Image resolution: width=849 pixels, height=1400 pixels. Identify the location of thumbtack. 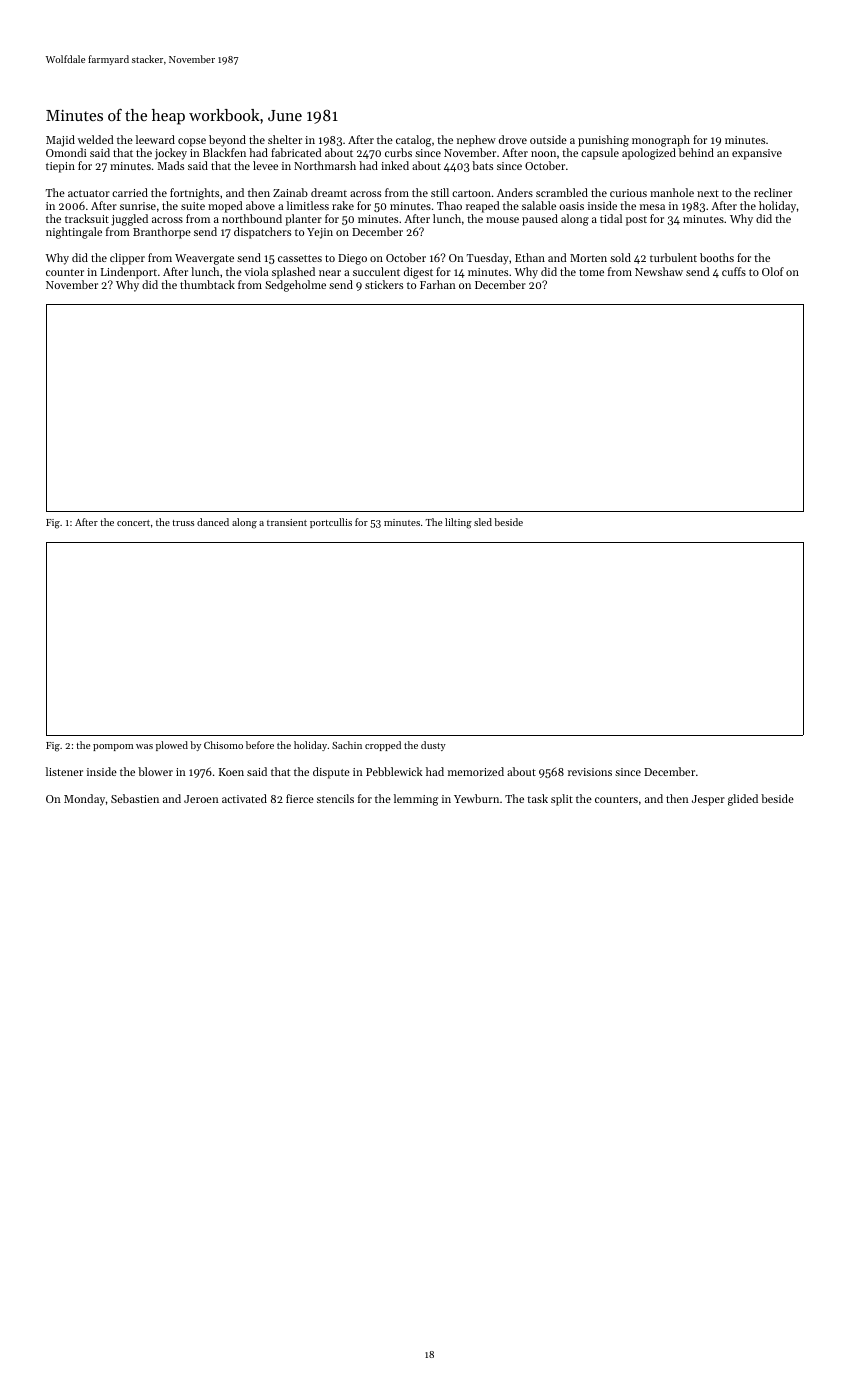
(207, 284).
